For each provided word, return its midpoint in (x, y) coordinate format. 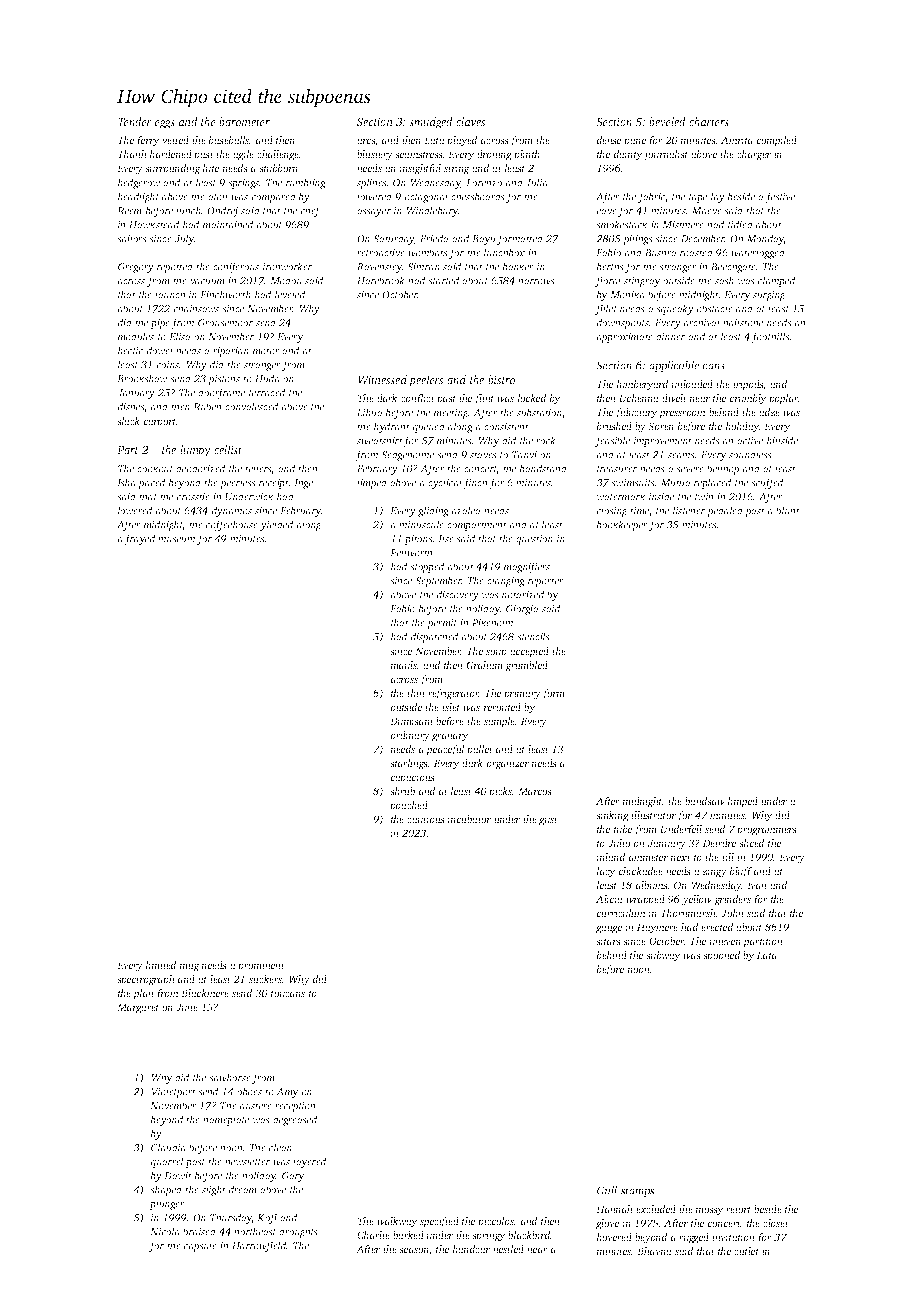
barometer (244, 121)
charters (709, 121)
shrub (402, 791)
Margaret (138, 1008)
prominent (261, 966)
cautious (426, 819)
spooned (721, 956)
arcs (366, 141)
